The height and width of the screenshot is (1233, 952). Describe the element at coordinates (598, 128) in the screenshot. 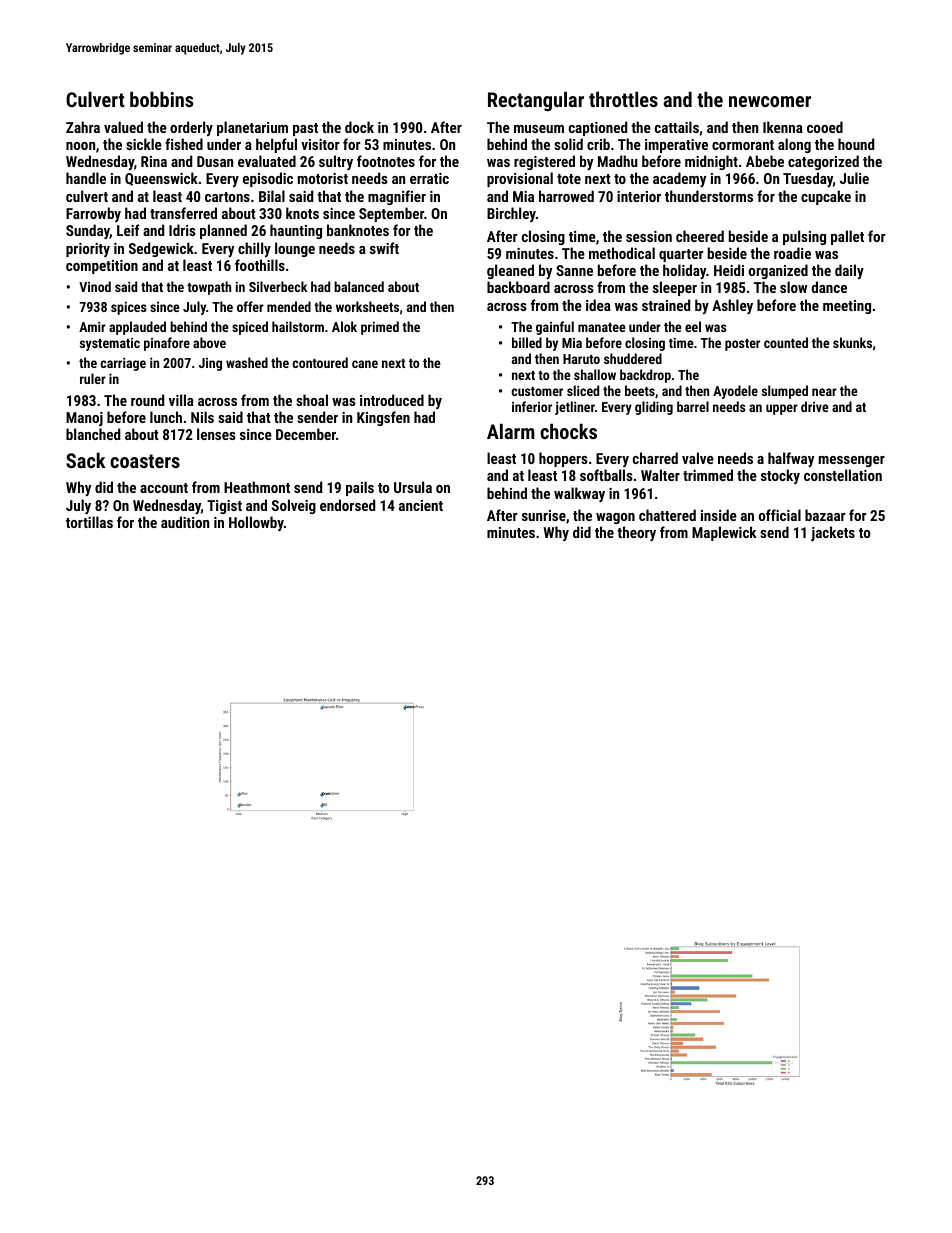

I see `captioned` at that location.
